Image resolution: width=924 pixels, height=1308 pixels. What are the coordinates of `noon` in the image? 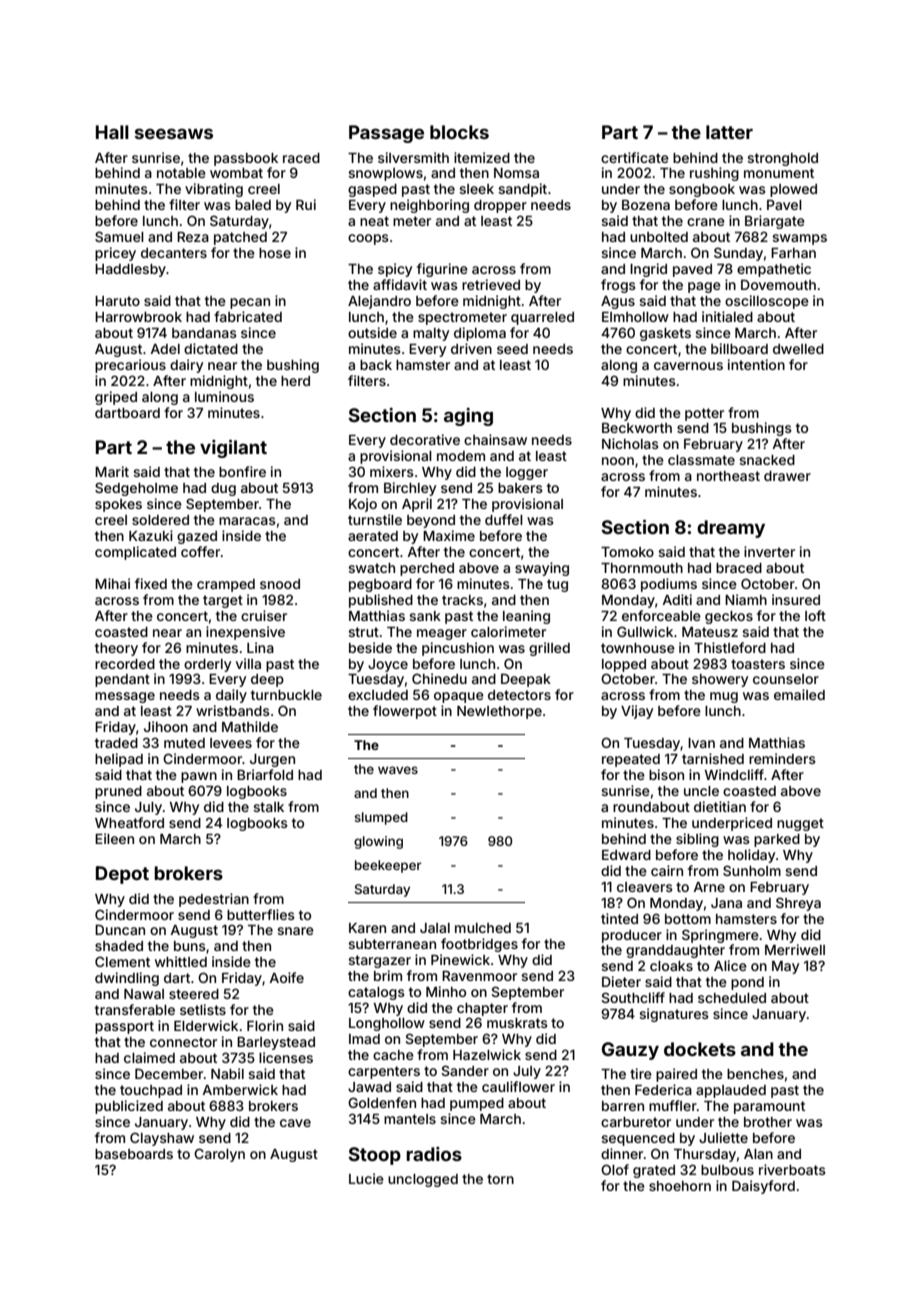 It's located at (618, 461).
